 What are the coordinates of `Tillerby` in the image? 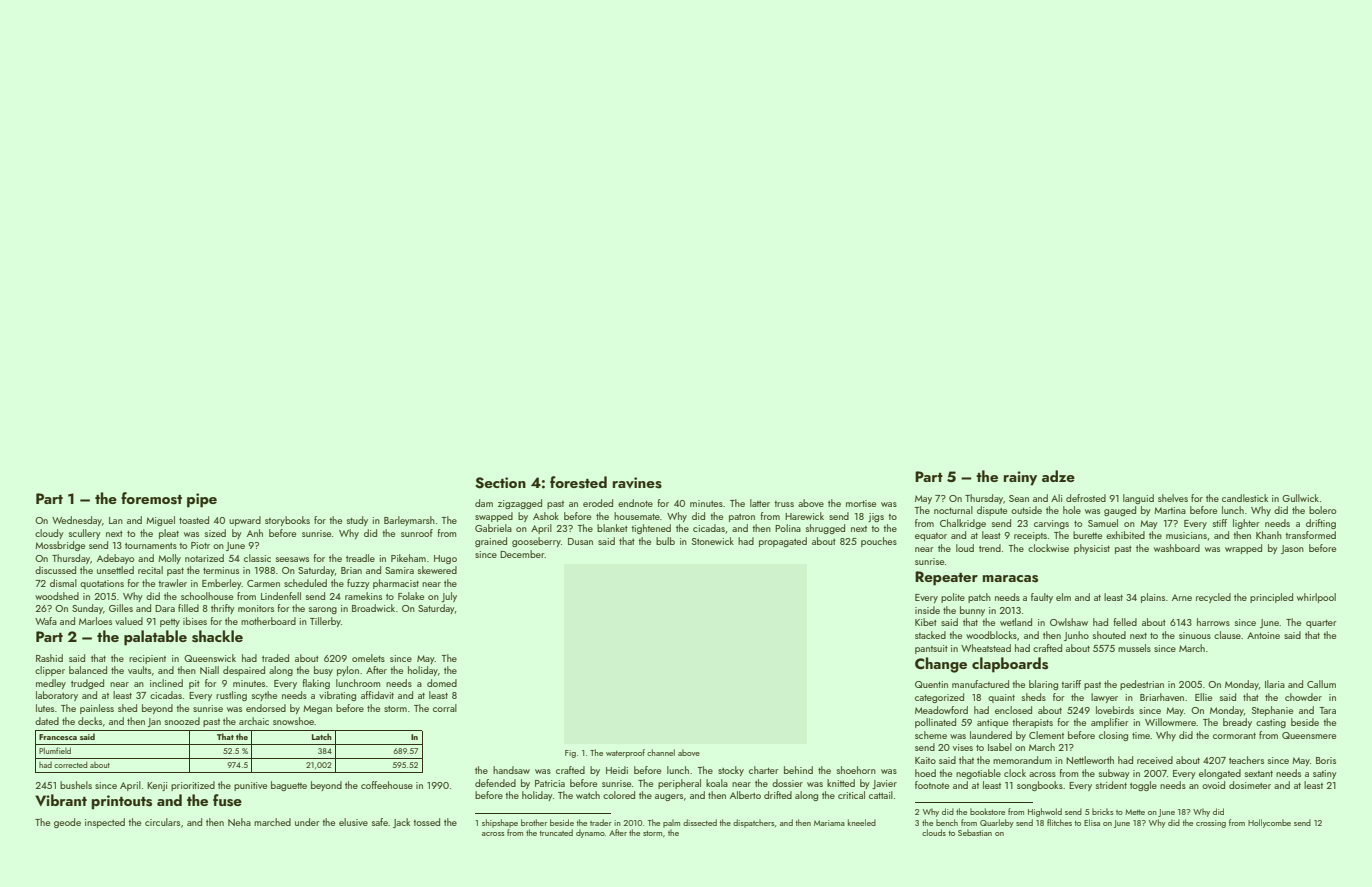 It's located at (325, 622).
